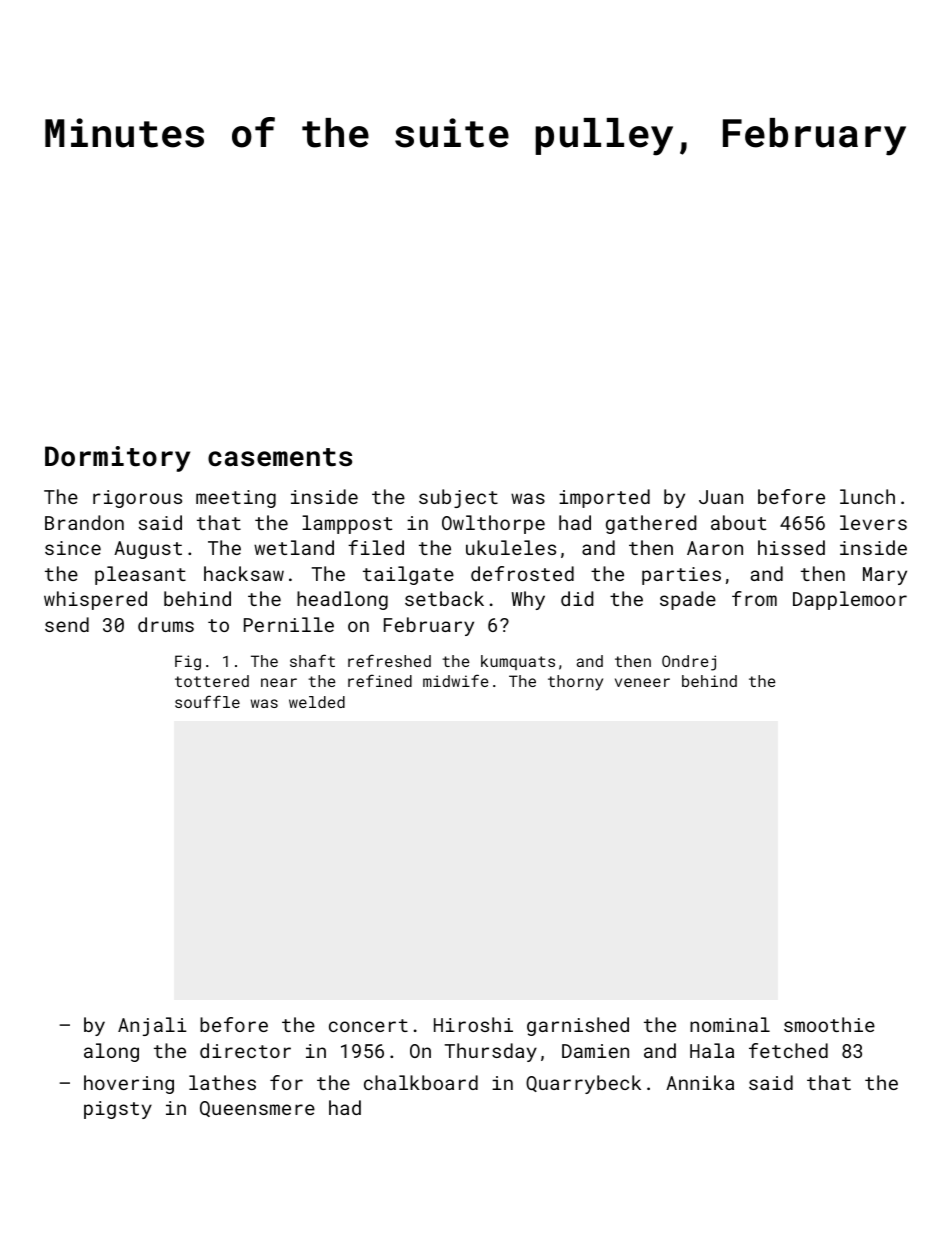  I want to click on welded, so click(317, 702).
